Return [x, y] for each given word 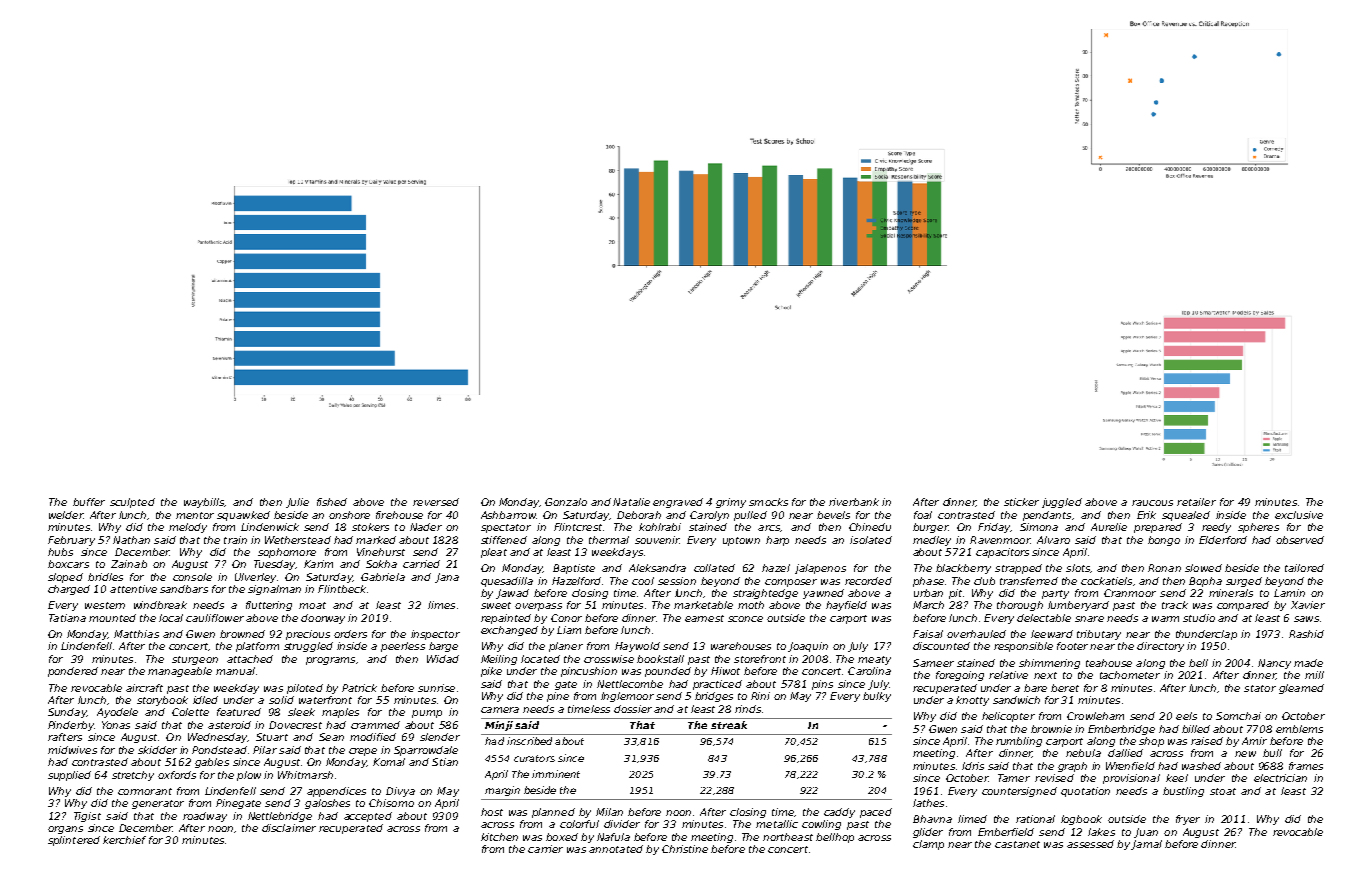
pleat [494, 553]
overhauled [976, 634]
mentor [195, 515]
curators [534, 758]
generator [158, 804]
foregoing [960, 676]
